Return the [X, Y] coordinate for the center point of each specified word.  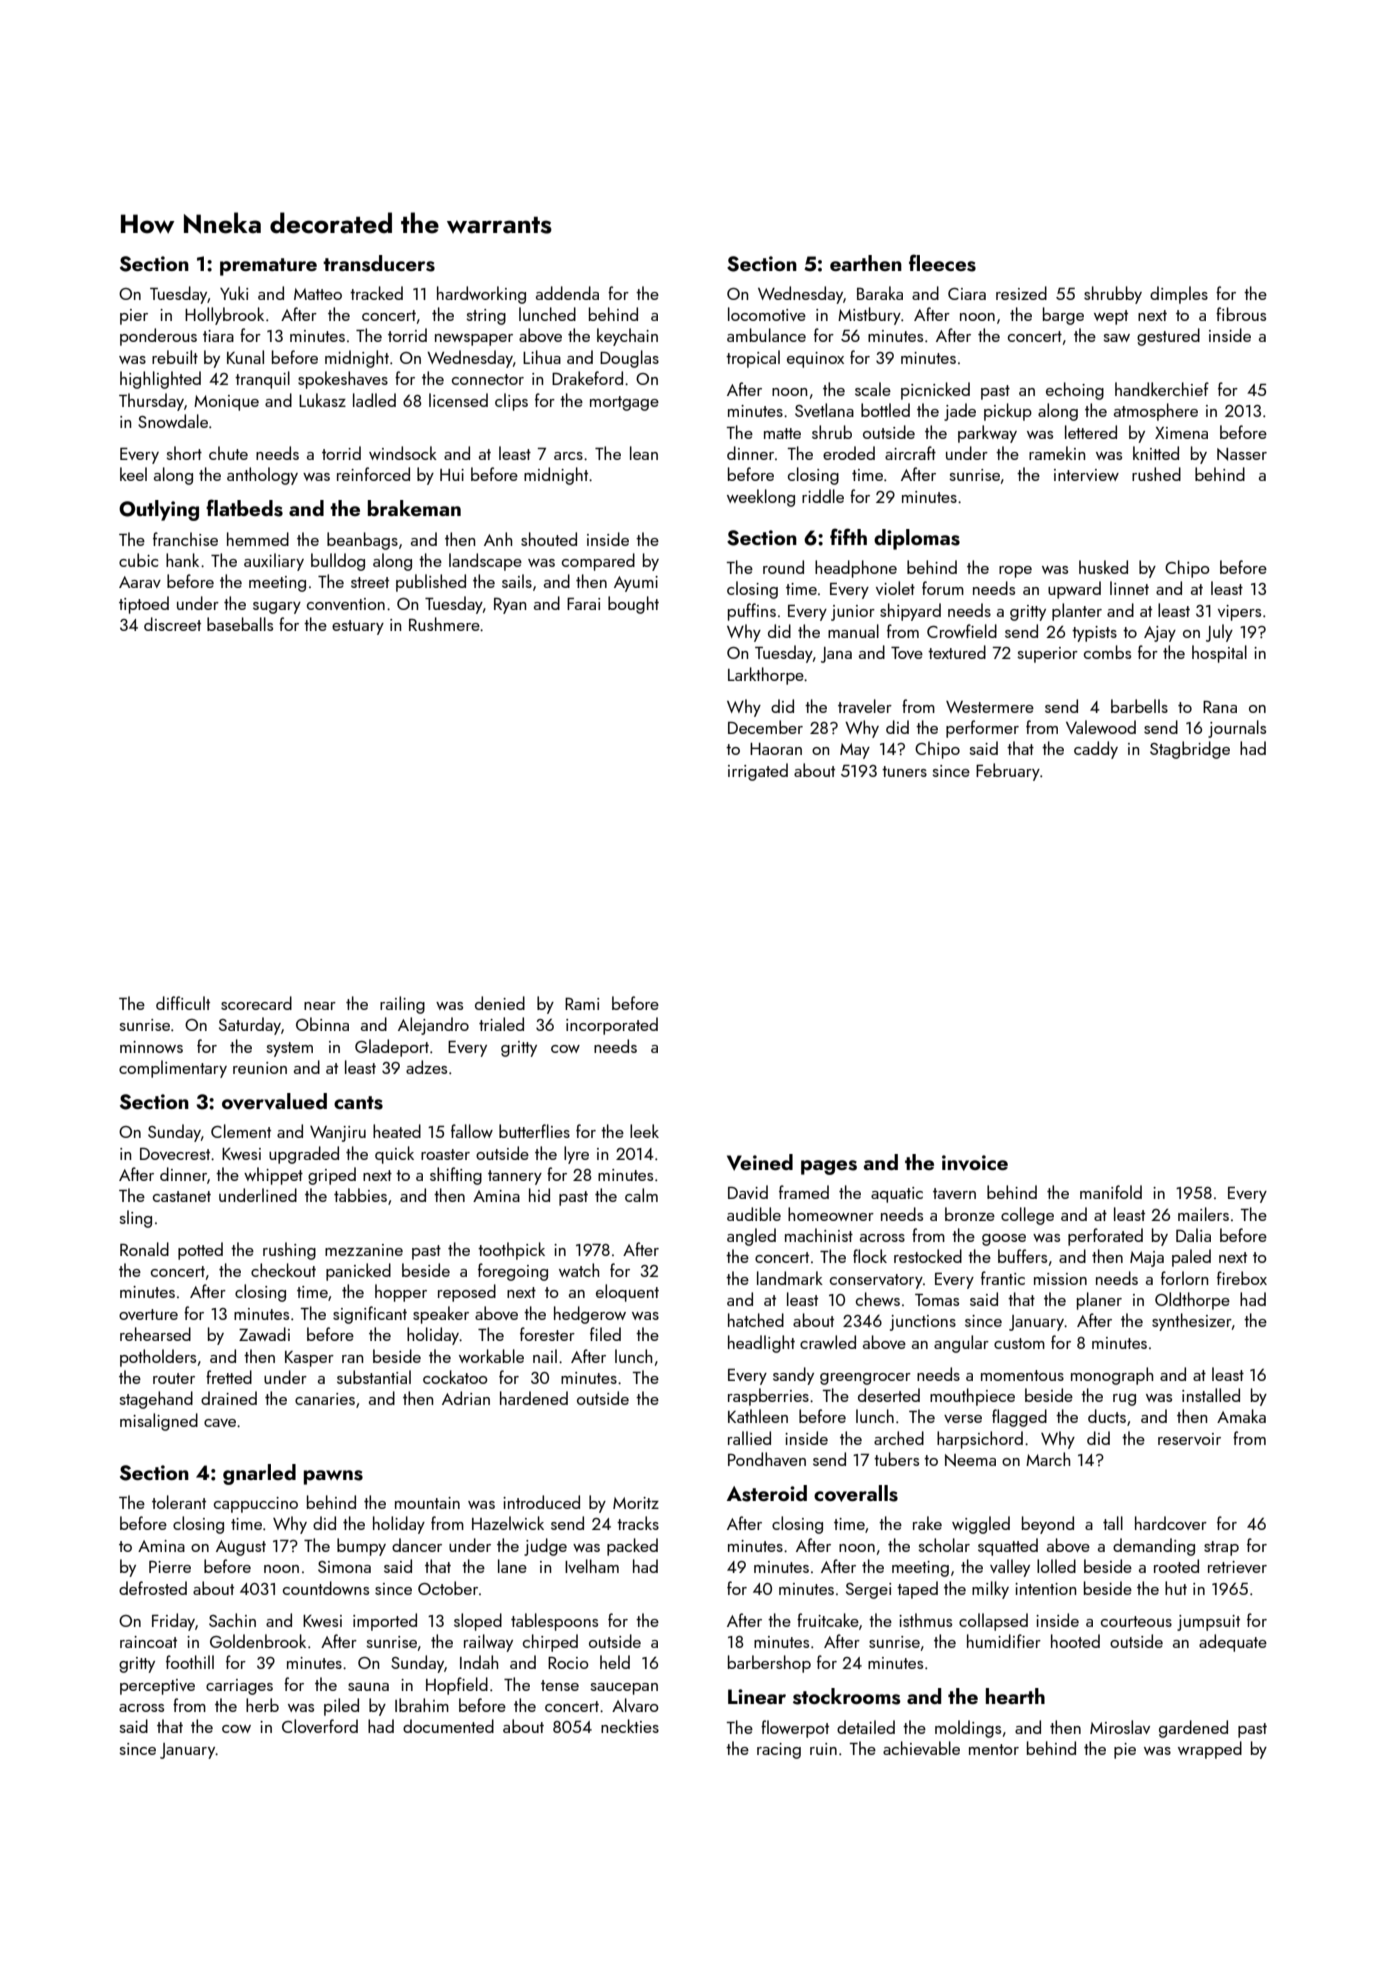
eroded [849, 453]
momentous [1022, 1375]
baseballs [240, 624]
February [1008, 772]
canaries [325, 1399]
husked [1103, 567]
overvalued [274, 1101]
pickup [1008, 412]
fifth [848, 536]
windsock [403, 453]
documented [448, 1726]
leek [644, 1131]
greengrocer [865, 1379]
